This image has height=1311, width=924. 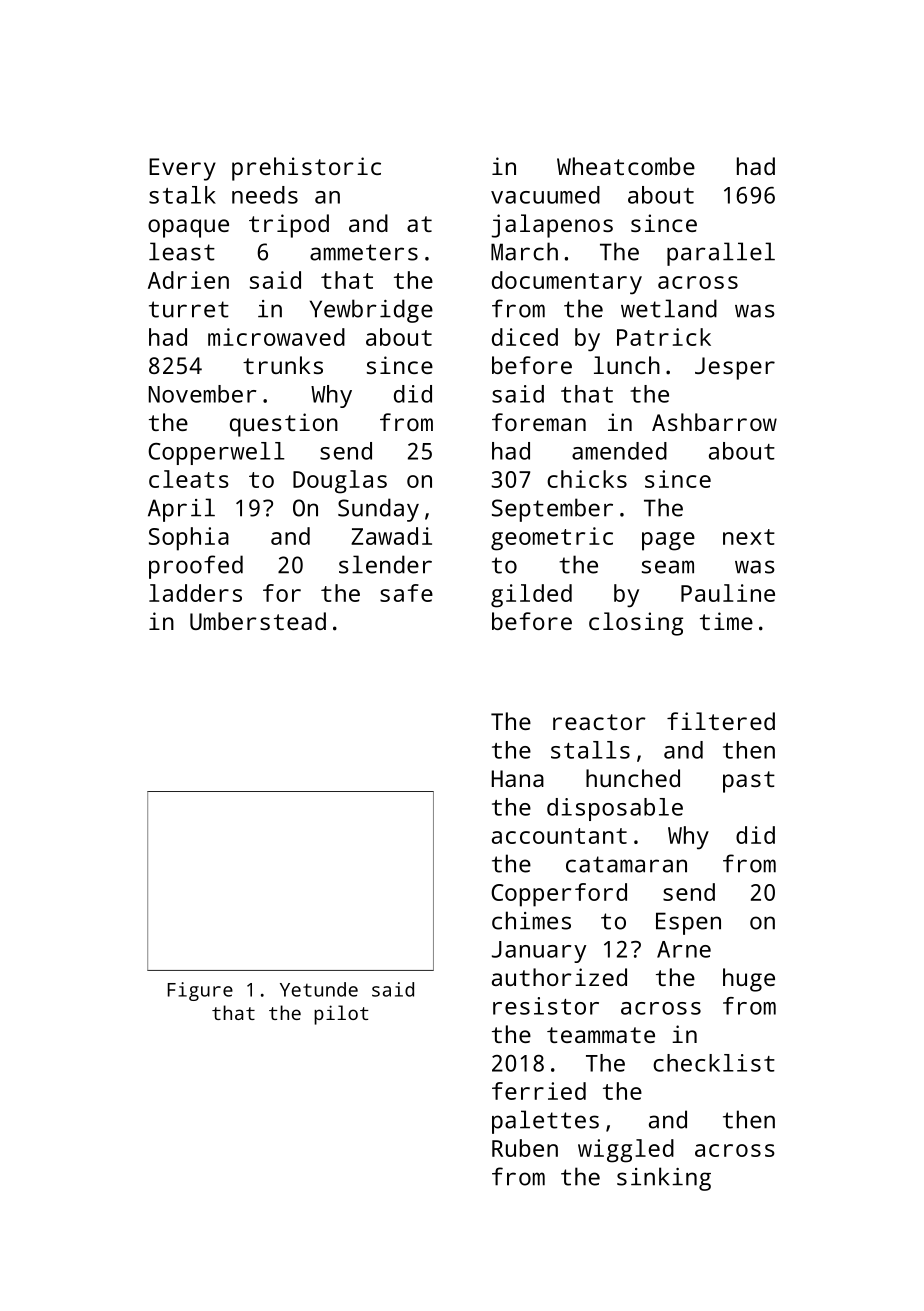 I want to click on catamaran, so click(x=626, y=864).
